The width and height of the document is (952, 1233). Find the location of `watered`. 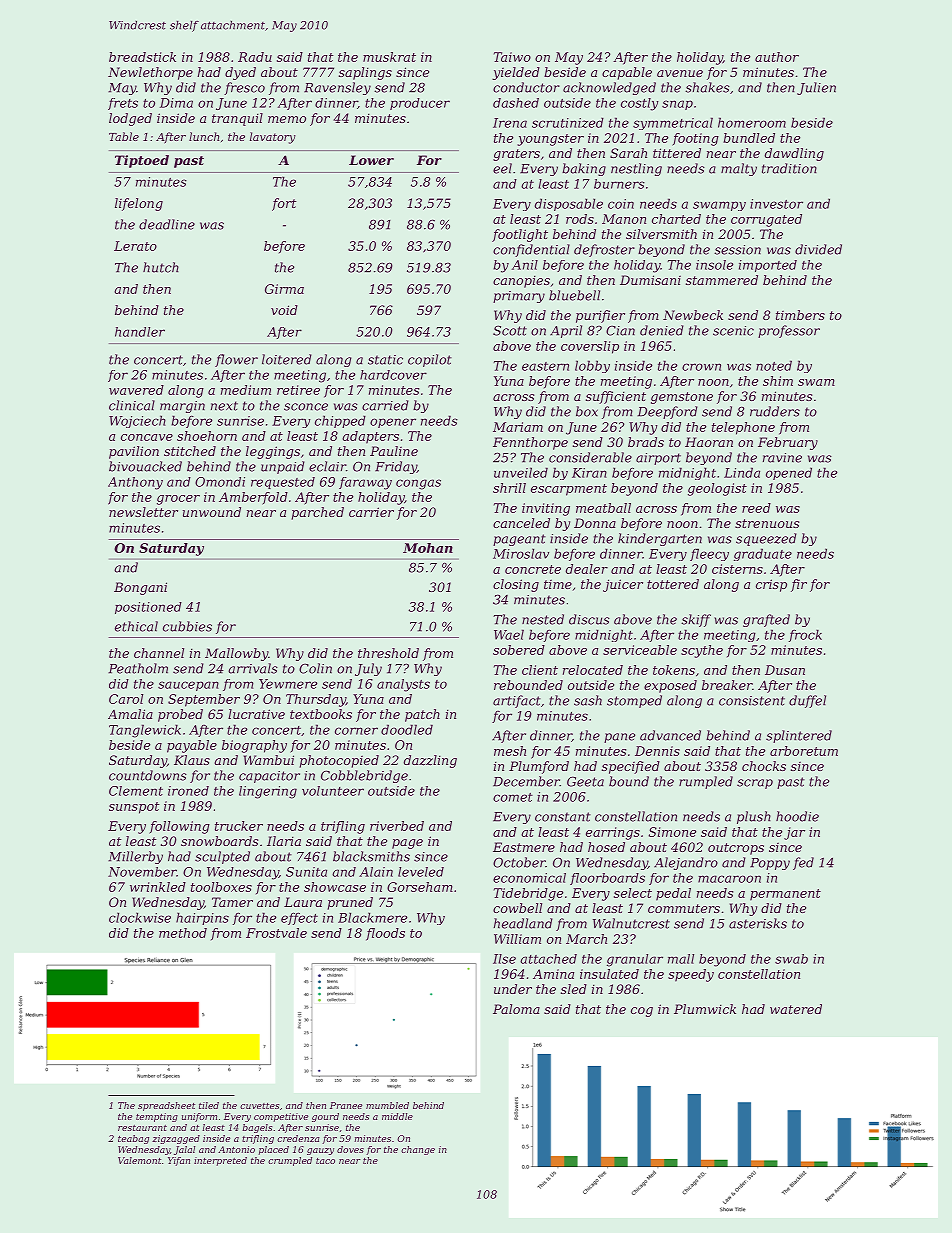

watered is located at coordinates (796, 1009).
